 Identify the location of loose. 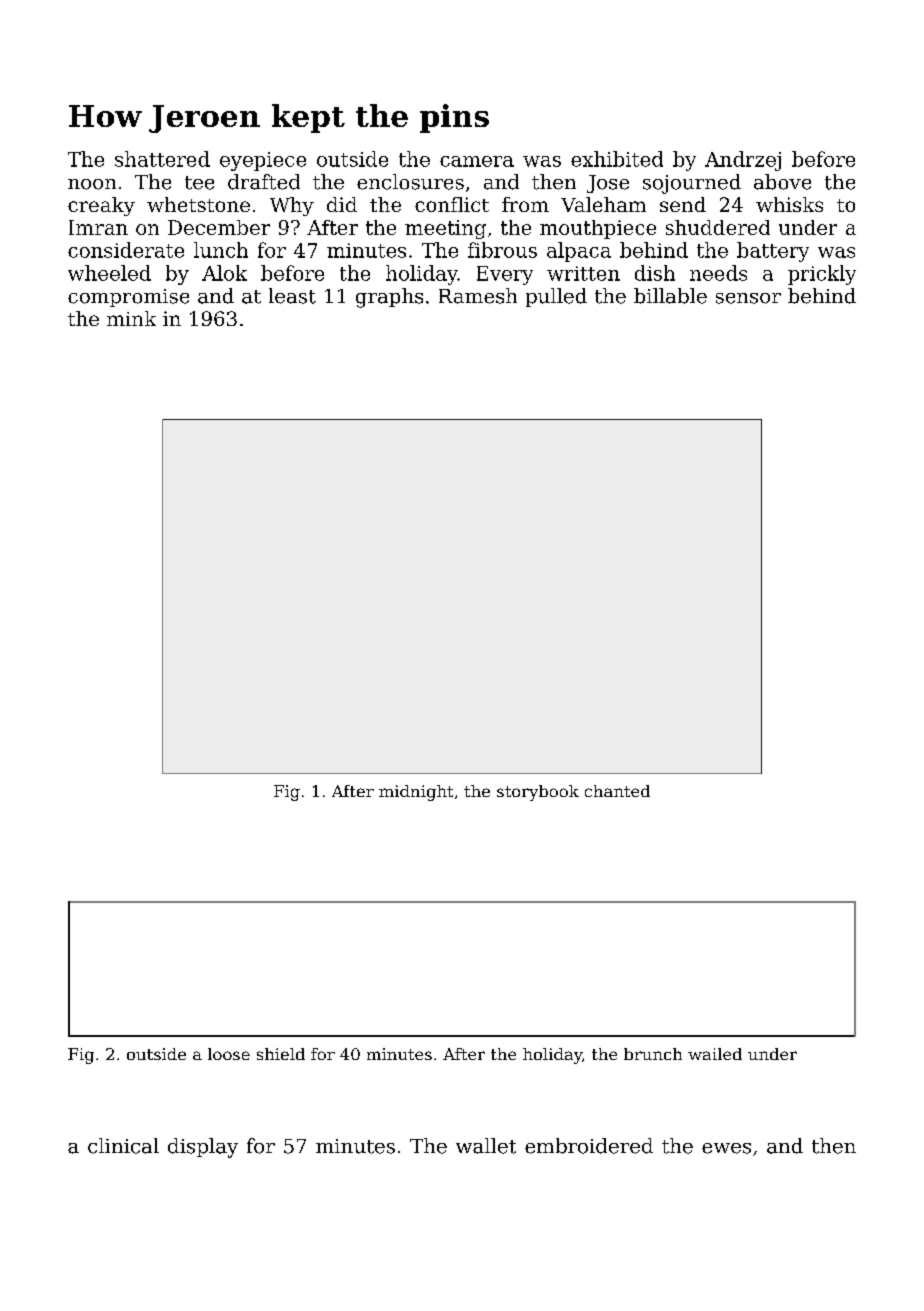
(229, 1054).
